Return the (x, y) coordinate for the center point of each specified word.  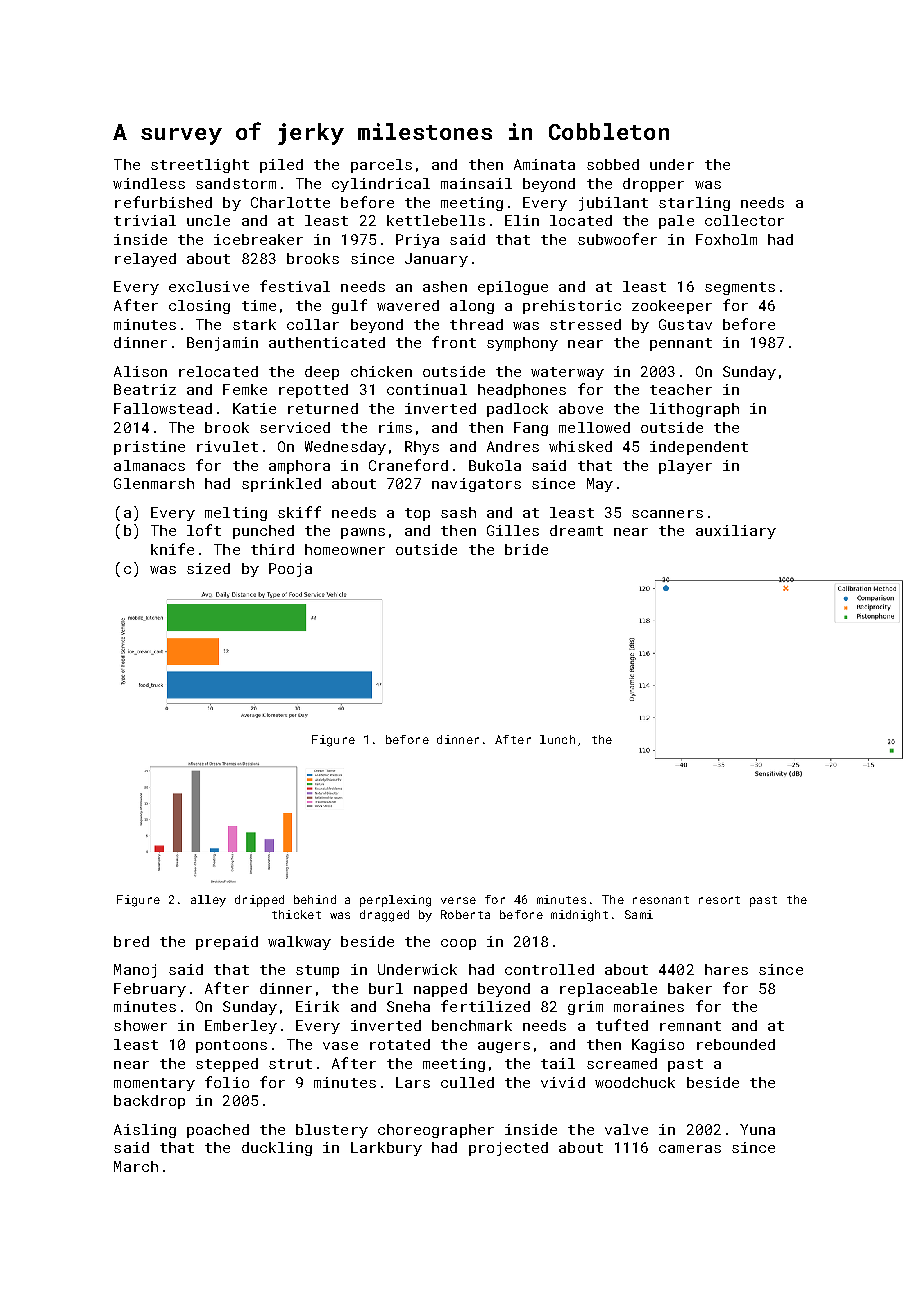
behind (315, 899)
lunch (557, 739)
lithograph (694, 410)
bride (526, 549)
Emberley (241, 1027)
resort (719, 900)
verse (458, 900)
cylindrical (381, 185)
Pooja (290, 570)
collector (744, 220)
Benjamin (222, 344)
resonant (661, 900)
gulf (349, 306)
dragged (384, 916)
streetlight (200, 166)
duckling (277, 1149)
